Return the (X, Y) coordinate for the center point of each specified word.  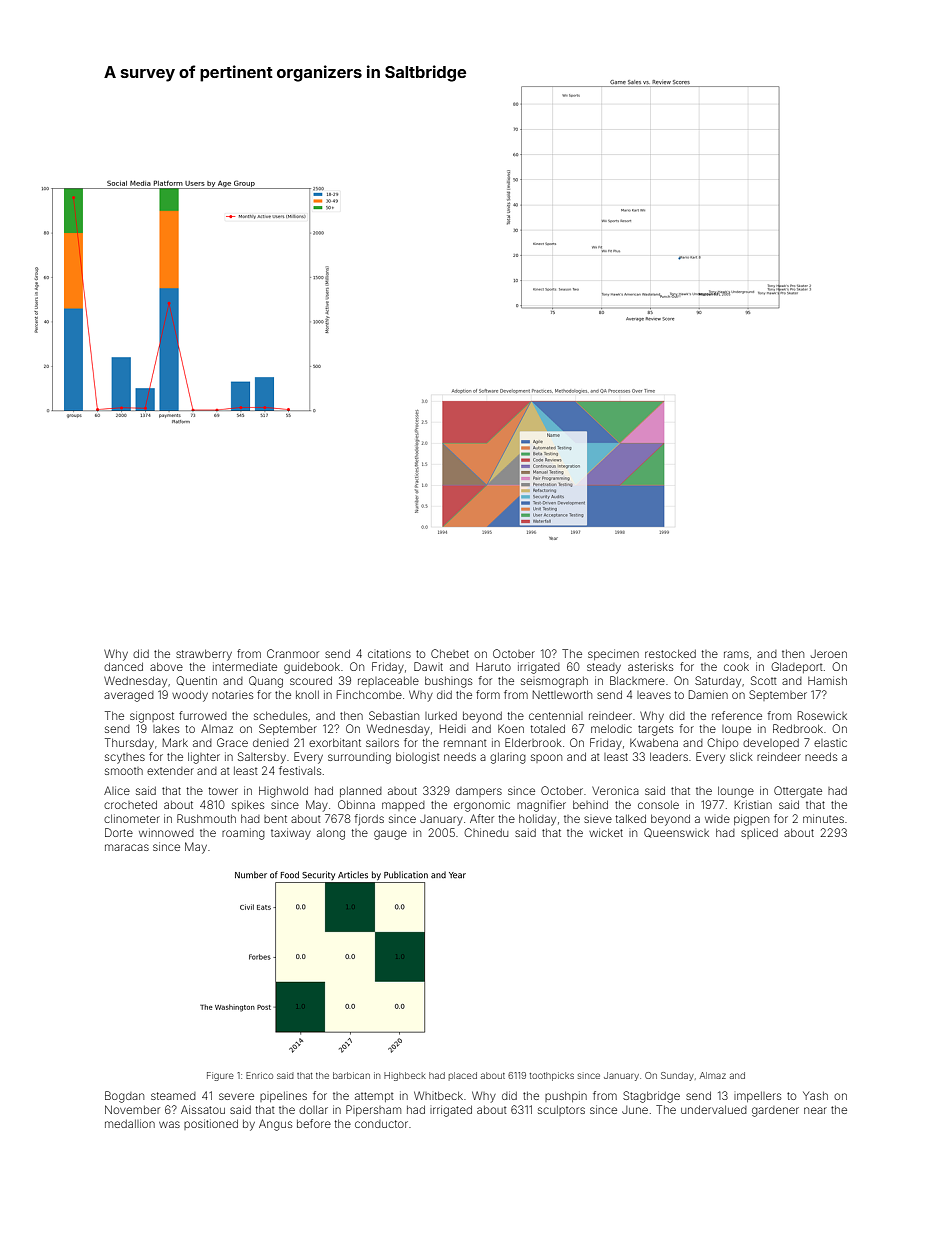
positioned (211, 1124)
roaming (243, 834)
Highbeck (405, 1076)
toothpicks (551, 1076)
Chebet (450, 653)
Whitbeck (438, 1095)
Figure (220, 1076)
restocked (670, 654)
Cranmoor (293, 653)
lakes (166, 729)
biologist (418, 758)
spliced (759, 833)
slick (741, 756)
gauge (390, 835)
